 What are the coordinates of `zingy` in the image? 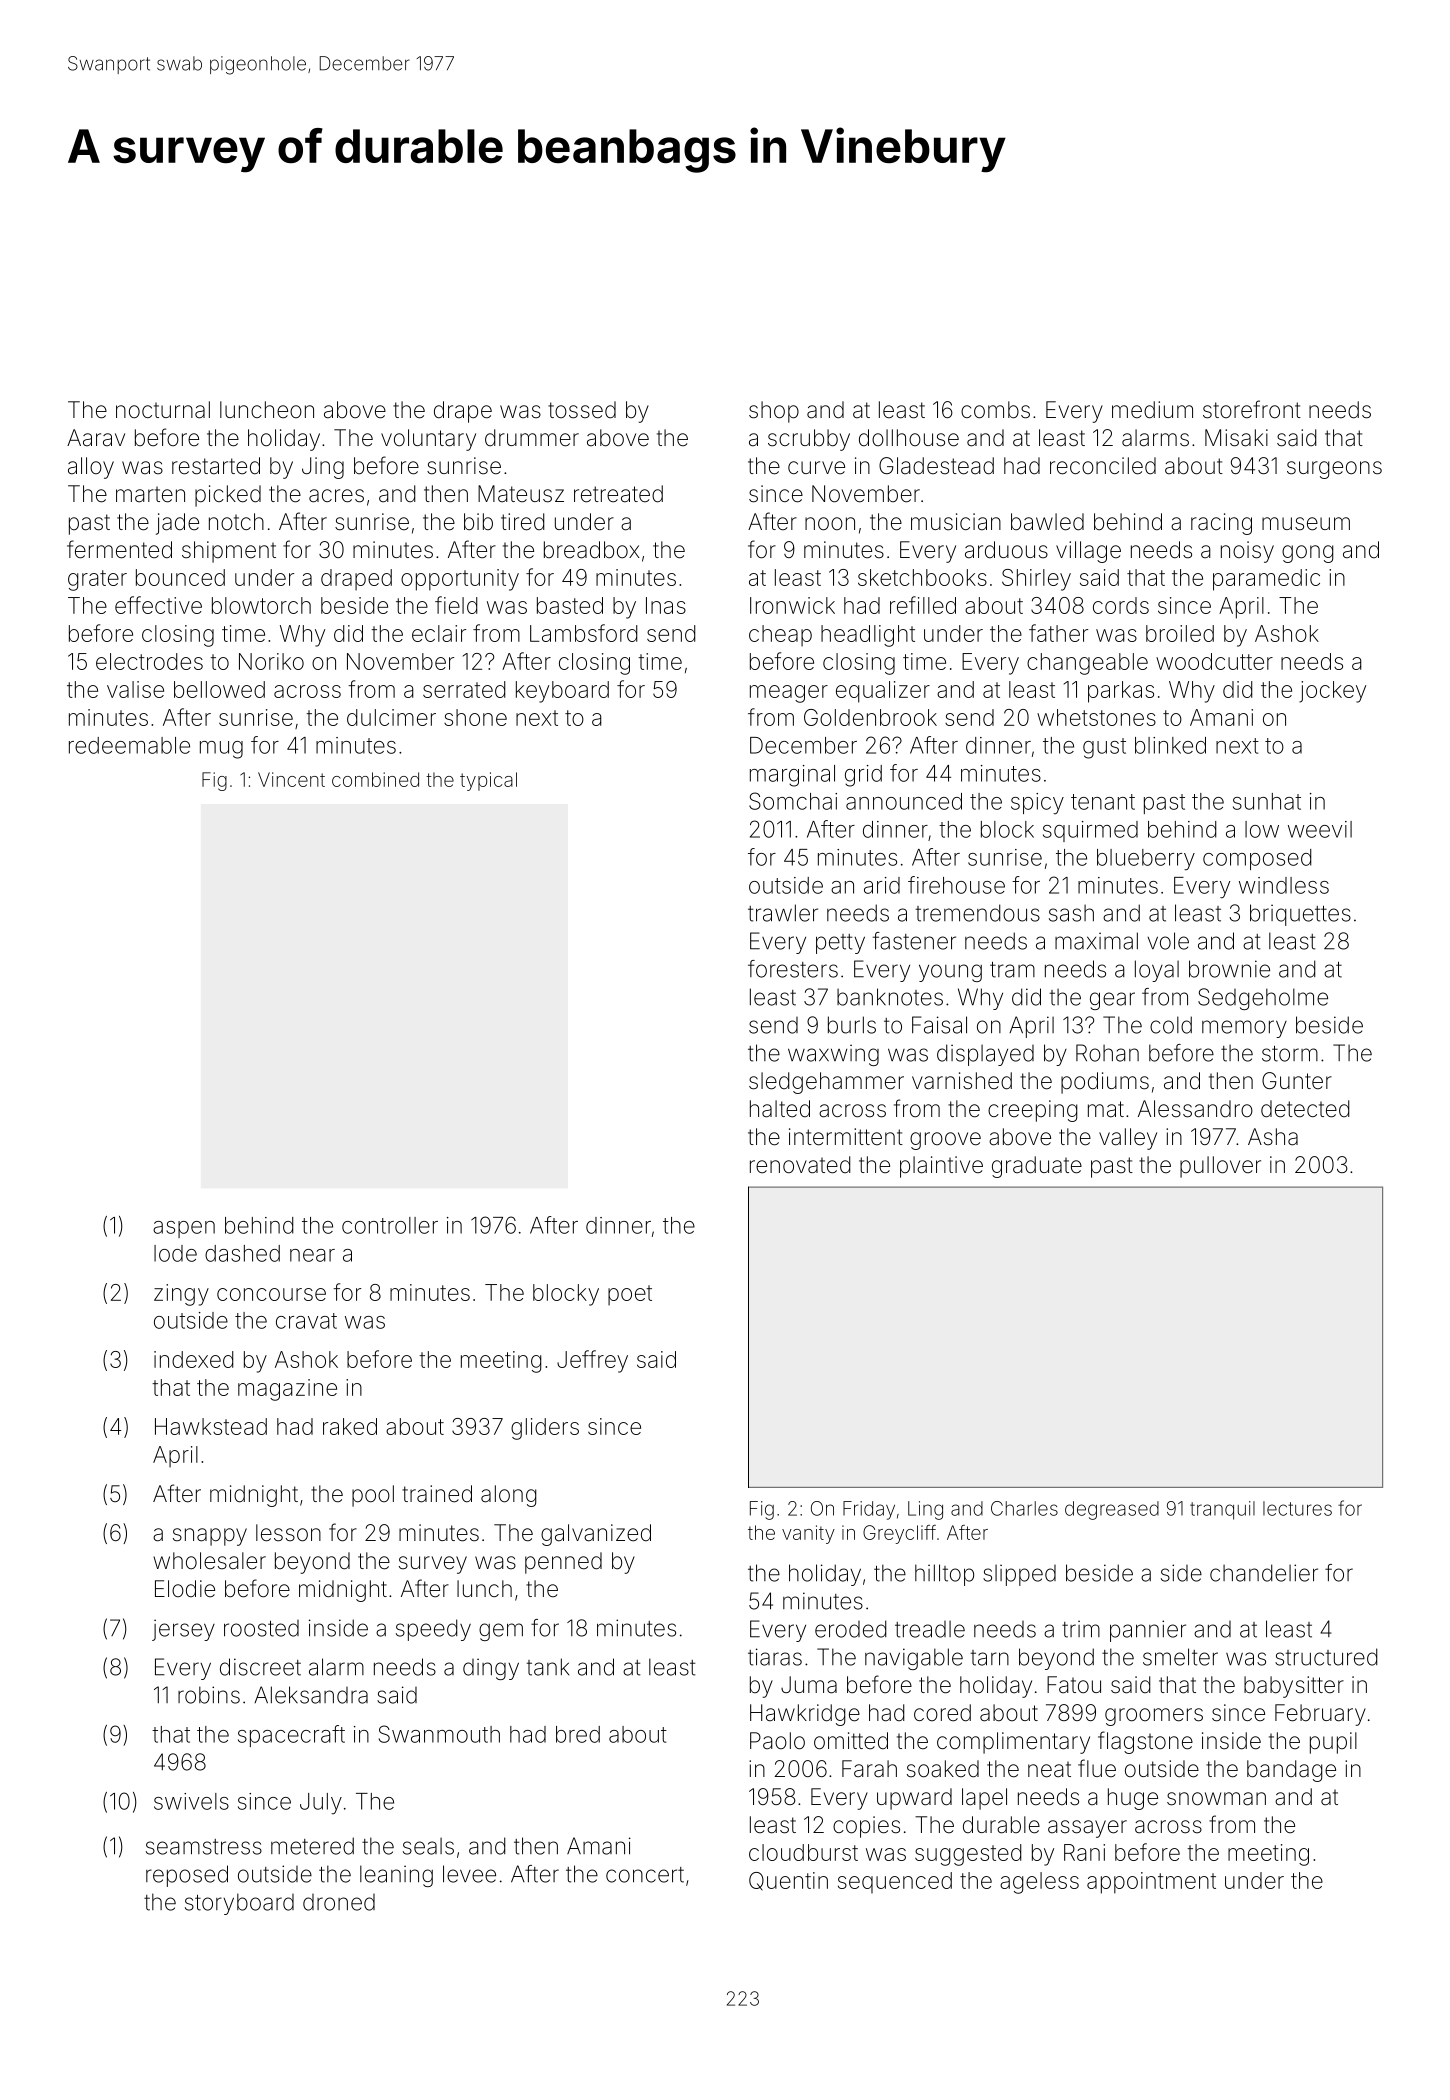 It's located at (181, 1295).
